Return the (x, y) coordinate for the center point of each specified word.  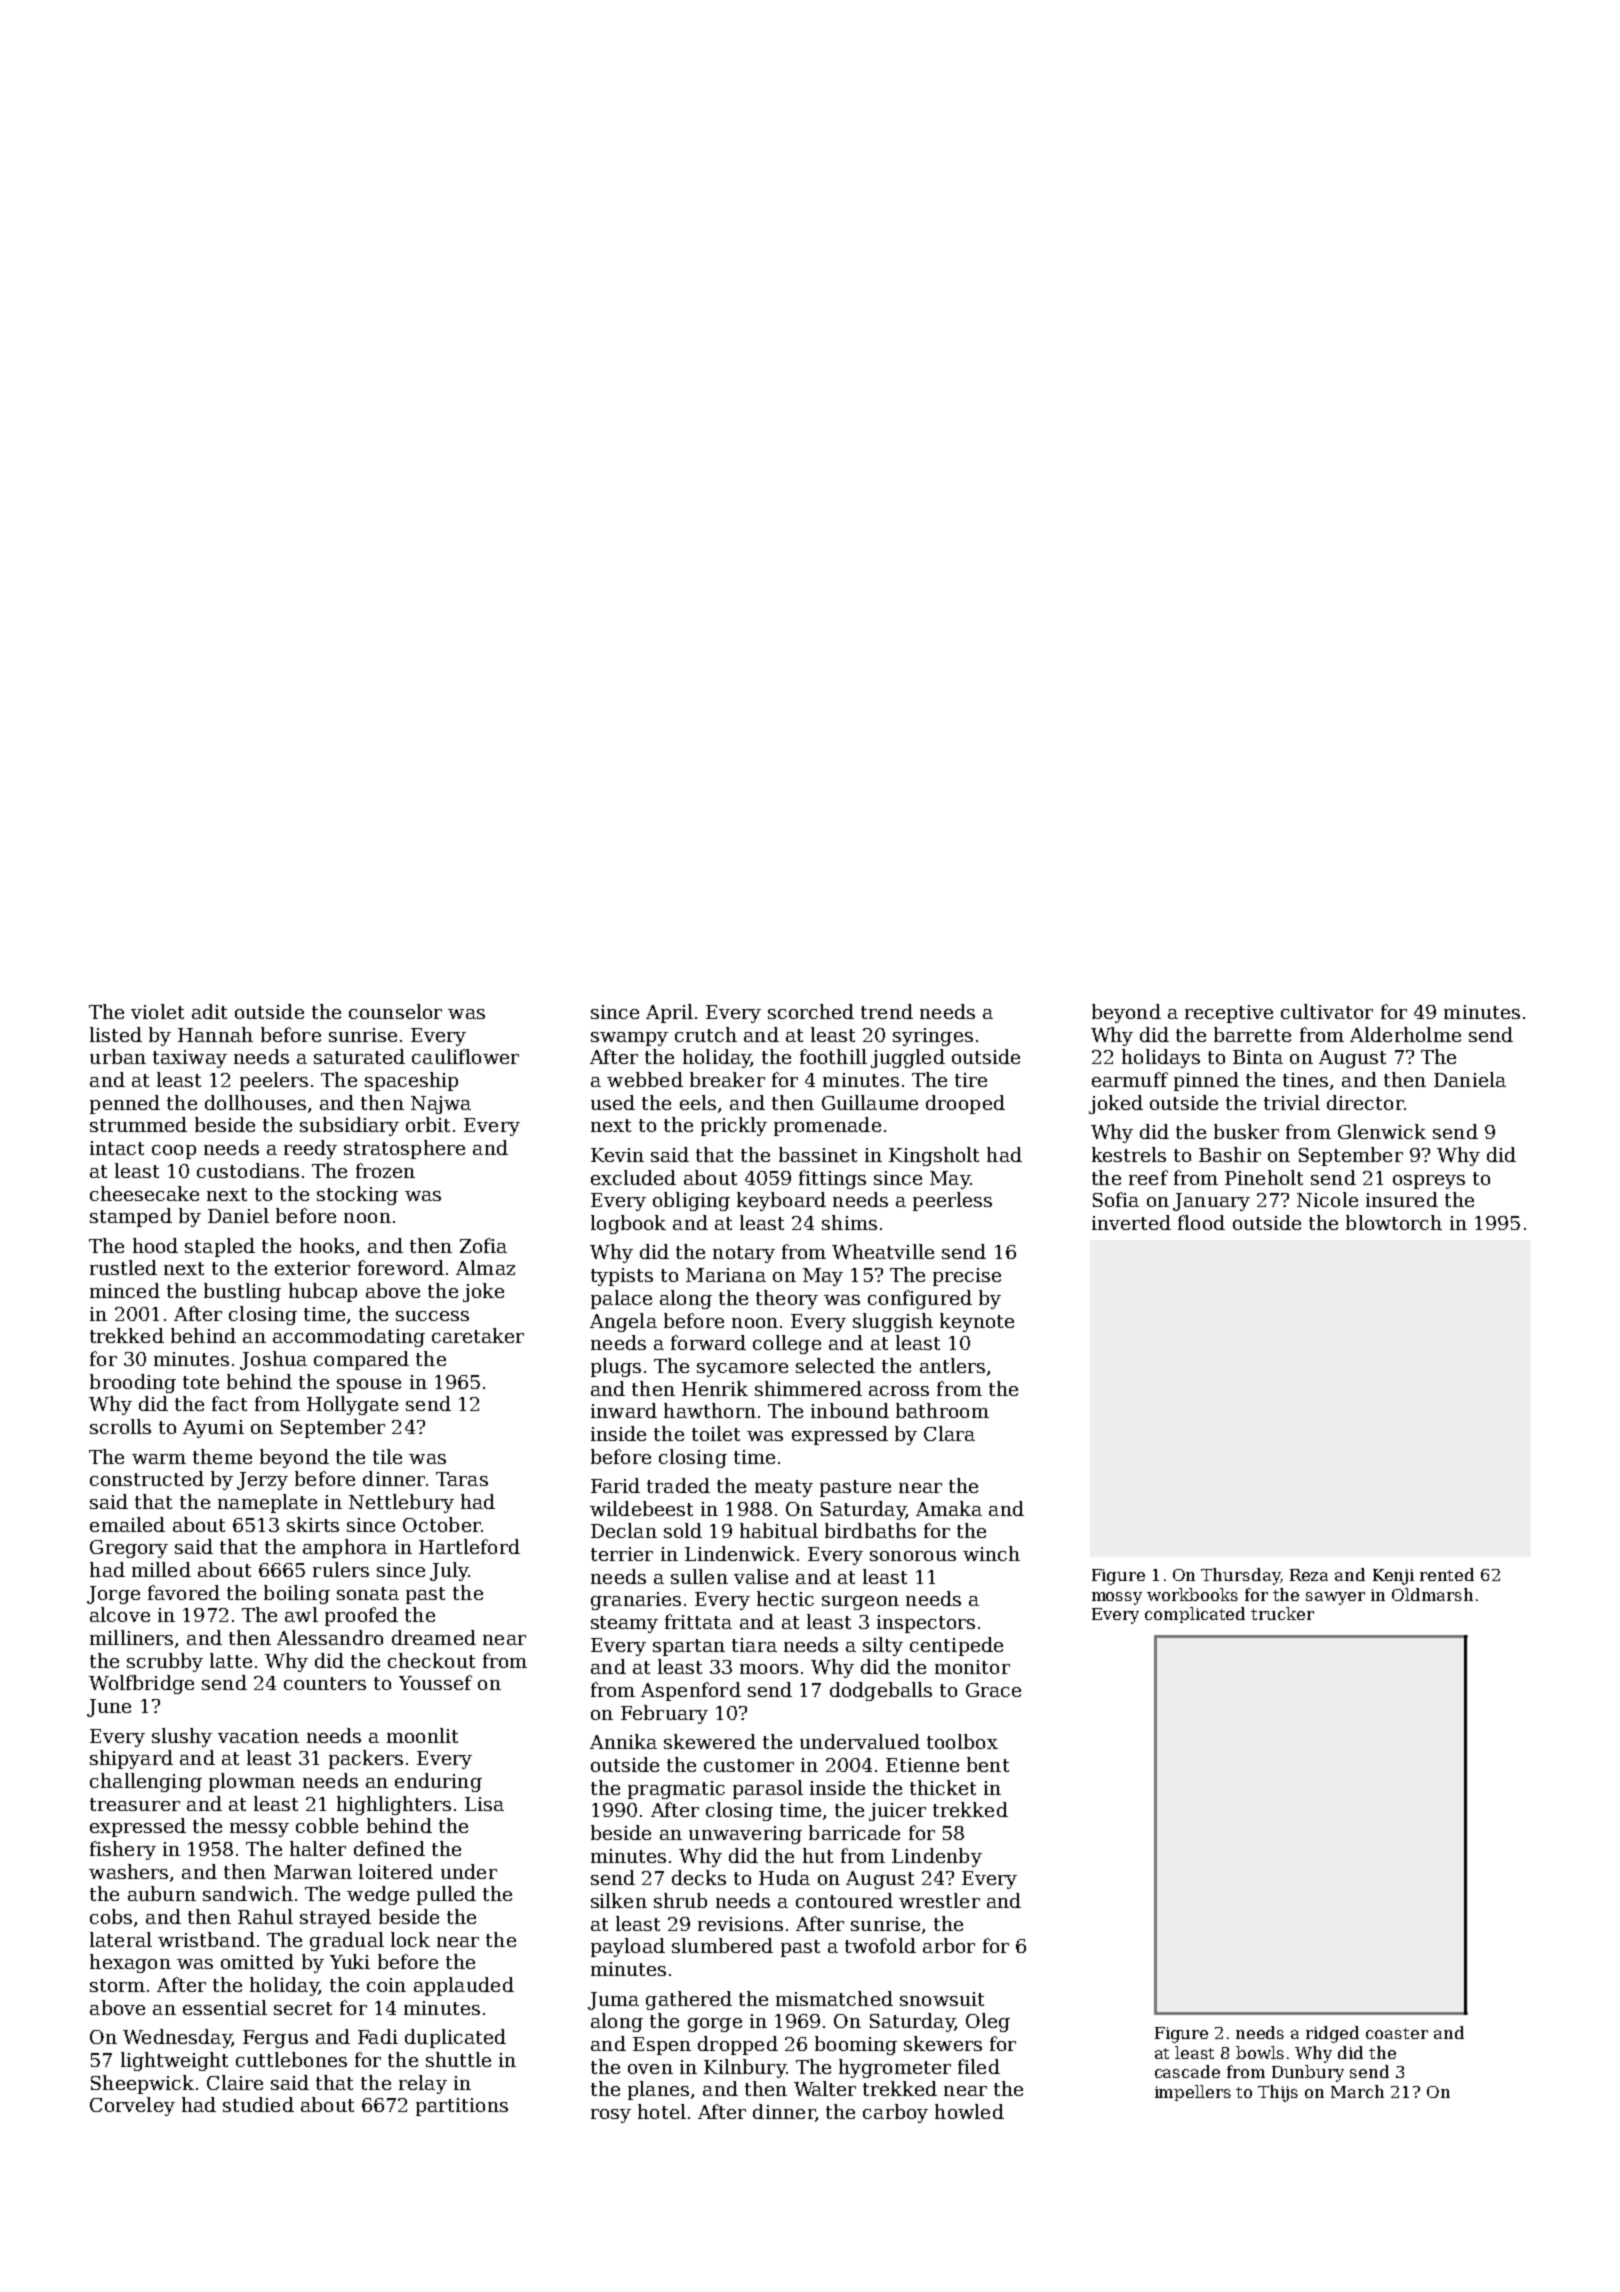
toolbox (962, 1741)
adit (209, 1011)
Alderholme (1405, 1034)
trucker (1282, 1613)
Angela (623, 1322)
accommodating (349, 1337)
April (669, 1013)
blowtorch (1394, 1222)
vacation (258, 1736)
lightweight (174, 2061)
